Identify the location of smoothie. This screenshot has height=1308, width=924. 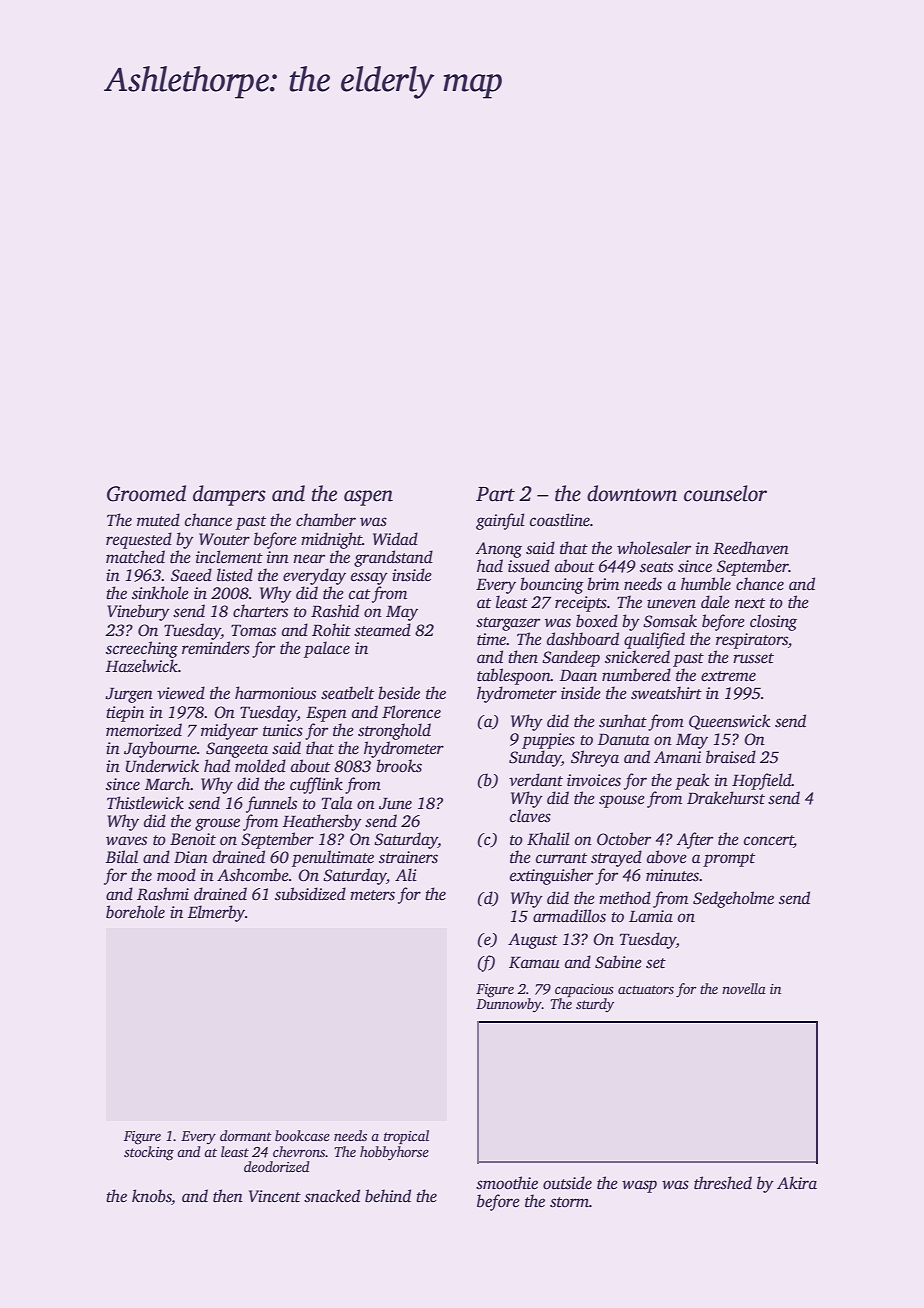
(507, 1183).
